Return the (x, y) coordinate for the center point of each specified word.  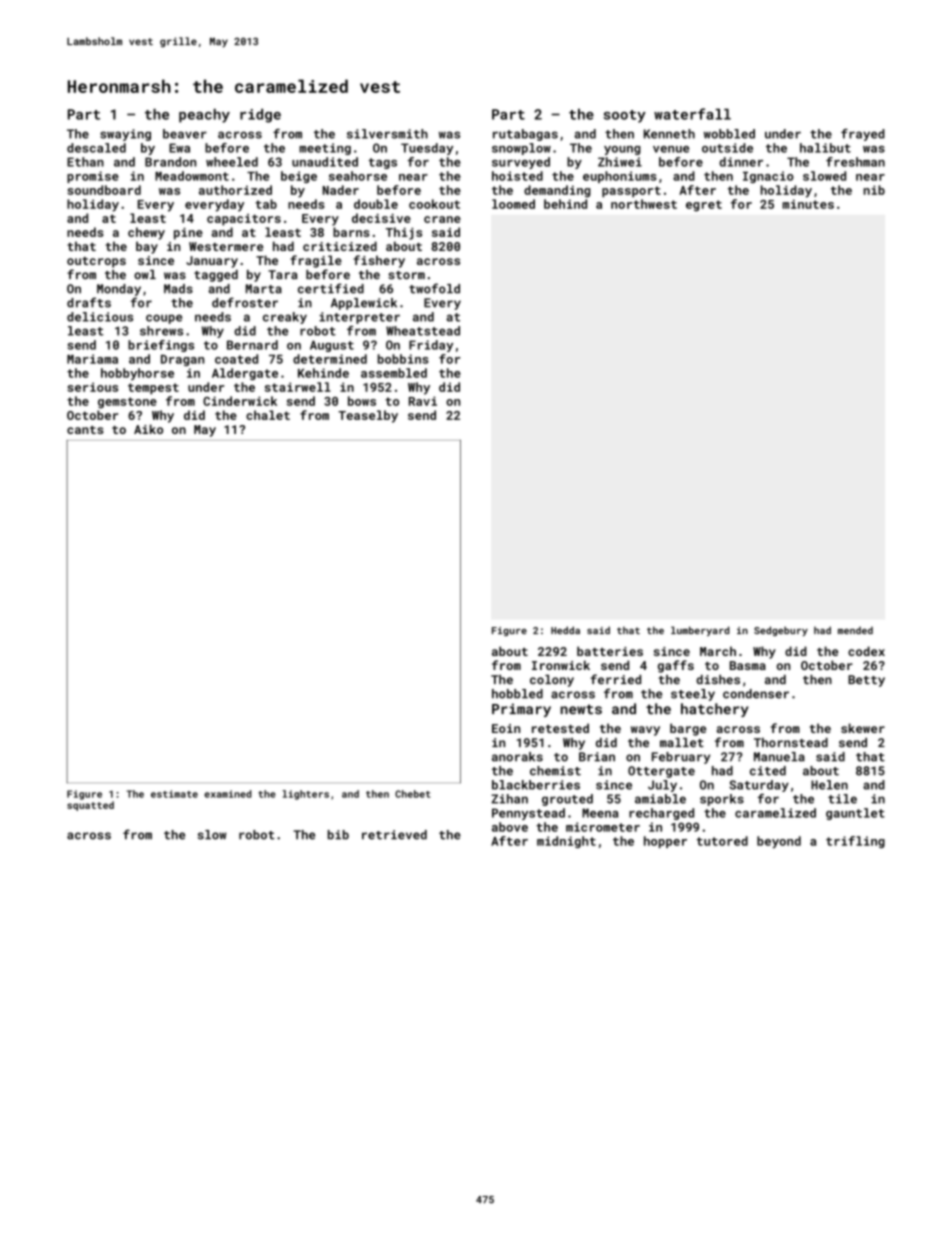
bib (338, 835)
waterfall (692, 114)
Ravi (423, 401)
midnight (566, 842)
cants (85, 430)
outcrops (96, 262)
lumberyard (700, 631)
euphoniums (620, 177)
